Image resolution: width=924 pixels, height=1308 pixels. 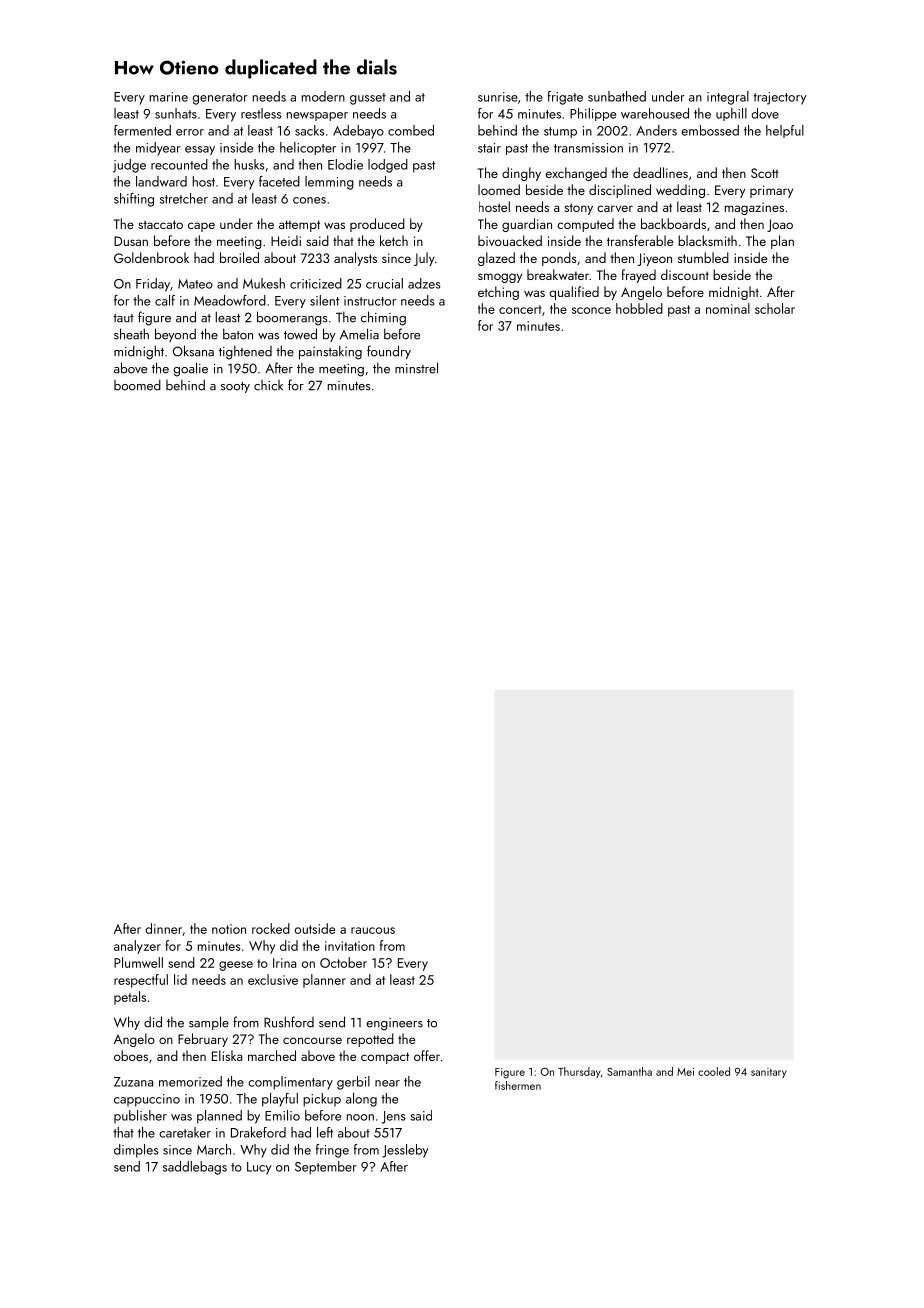 What do you see at coordinates (235, 387) in the screenshot?
I see `sooty` at bounding box center [235, 387].
